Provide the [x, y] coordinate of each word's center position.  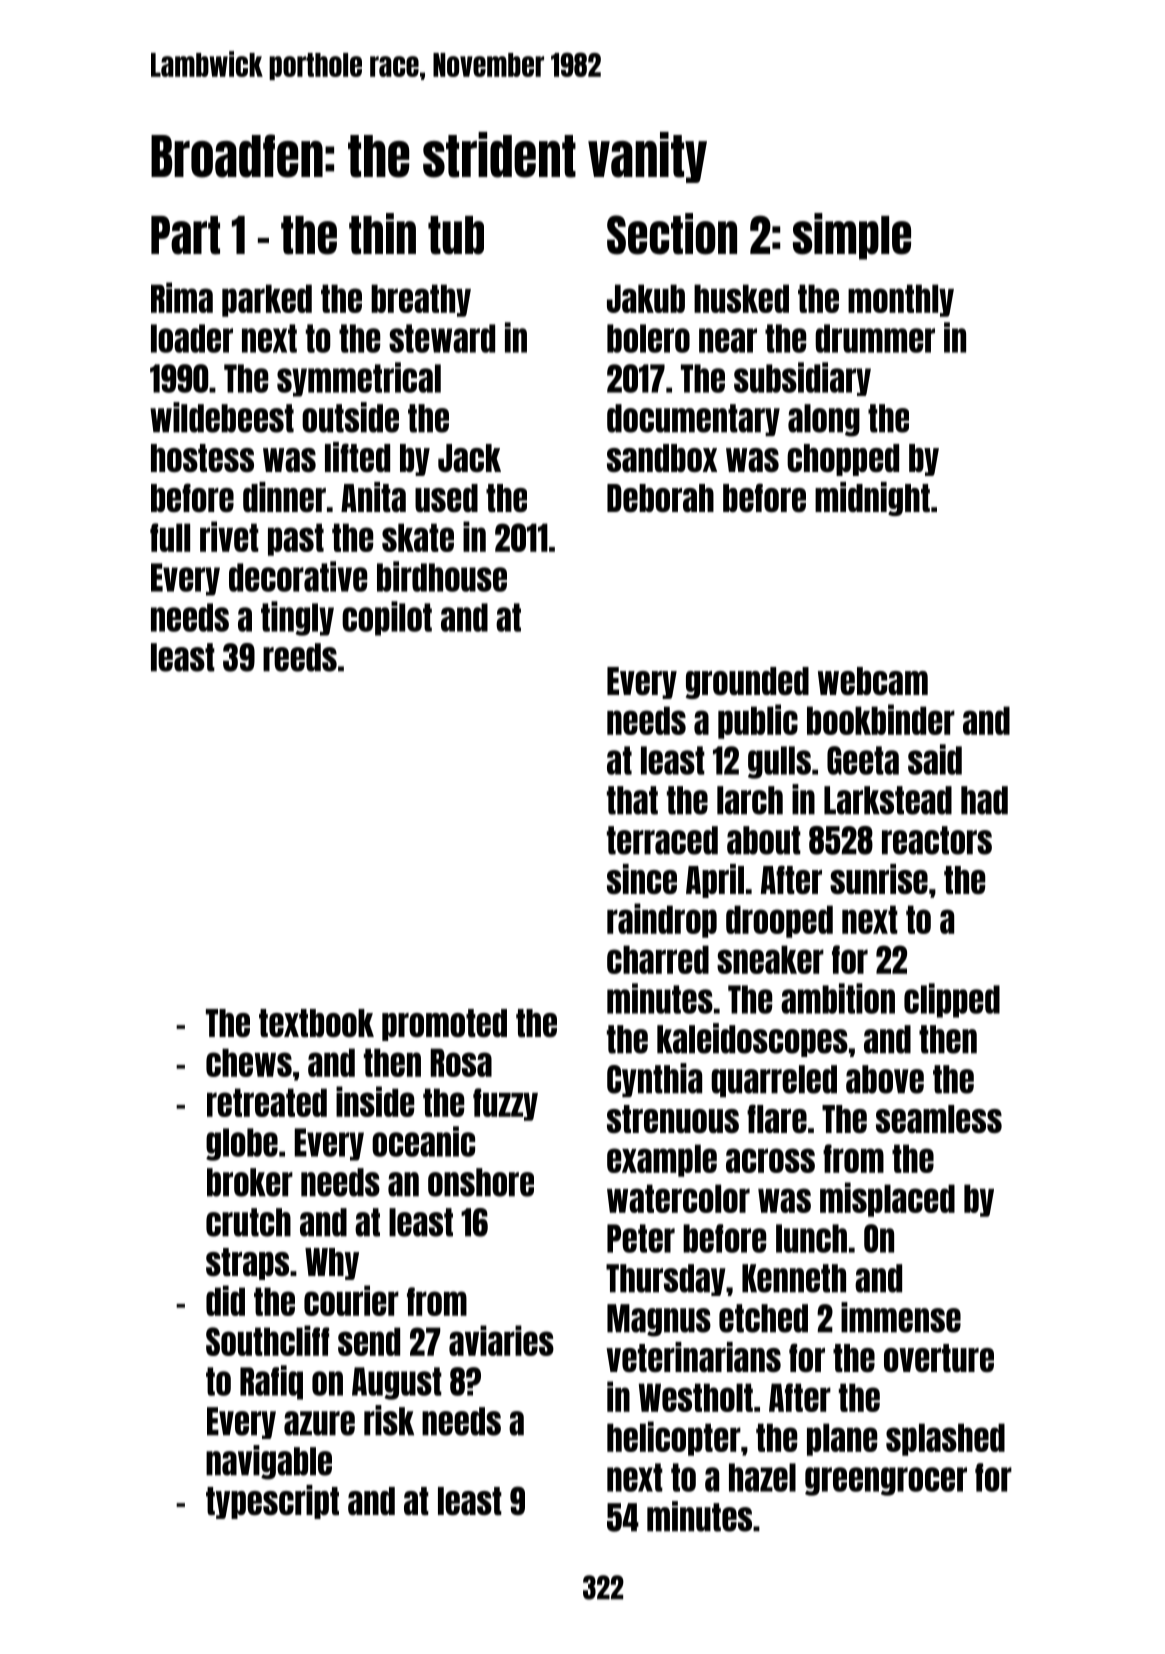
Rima [182, 297]
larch [750, 800]
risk [389, 1420]
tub [456, 235]
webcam [873, 681]
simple [852, 236]
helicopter [674, 1438]
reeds [300, 657]
